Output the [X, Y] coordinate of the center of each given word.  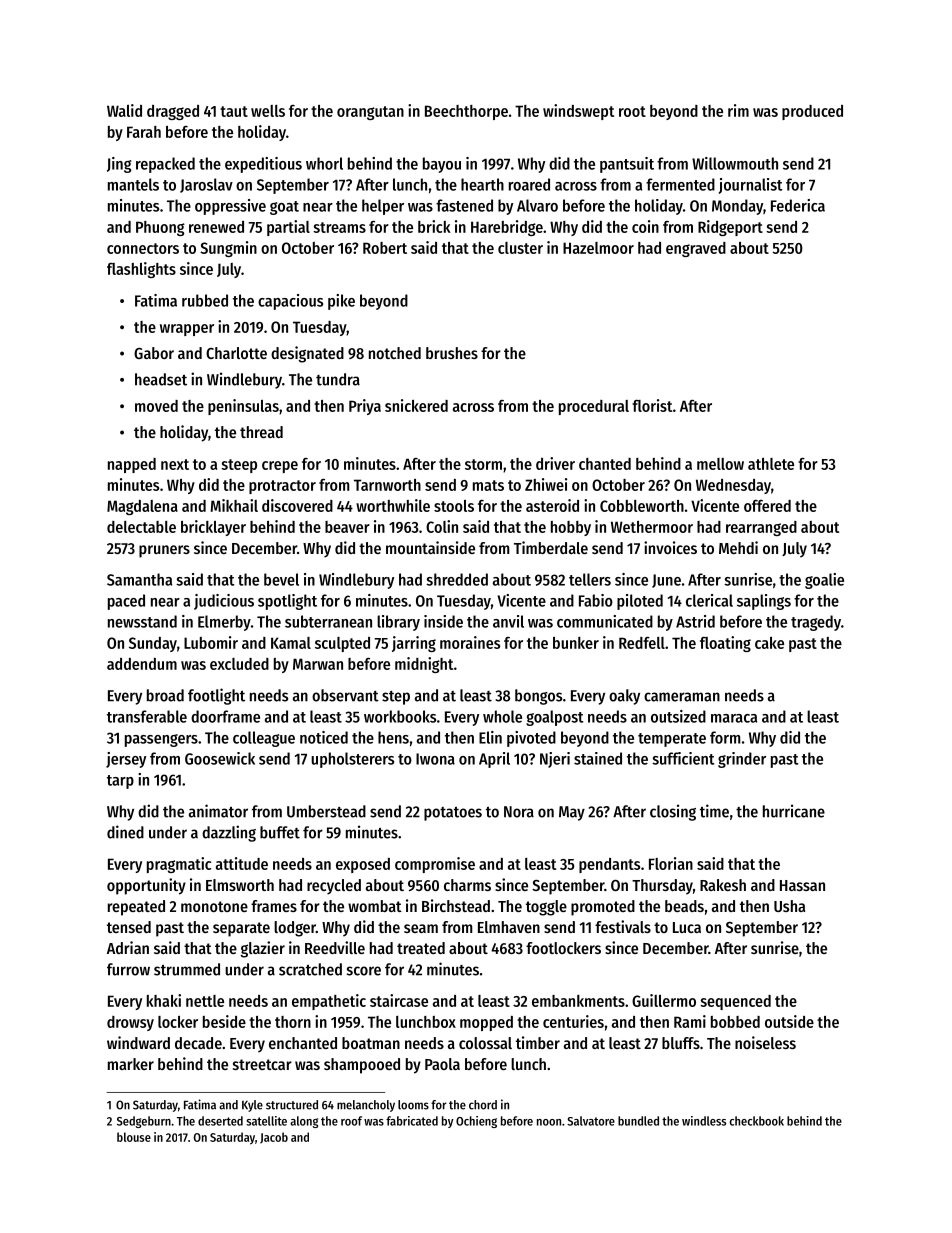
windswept [578, 112]
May [572, 813]
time [714, 811]
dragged [173, 112]
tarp [120, 782]
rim [738, 110]
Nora [519, 812]
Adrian [128, 947]
